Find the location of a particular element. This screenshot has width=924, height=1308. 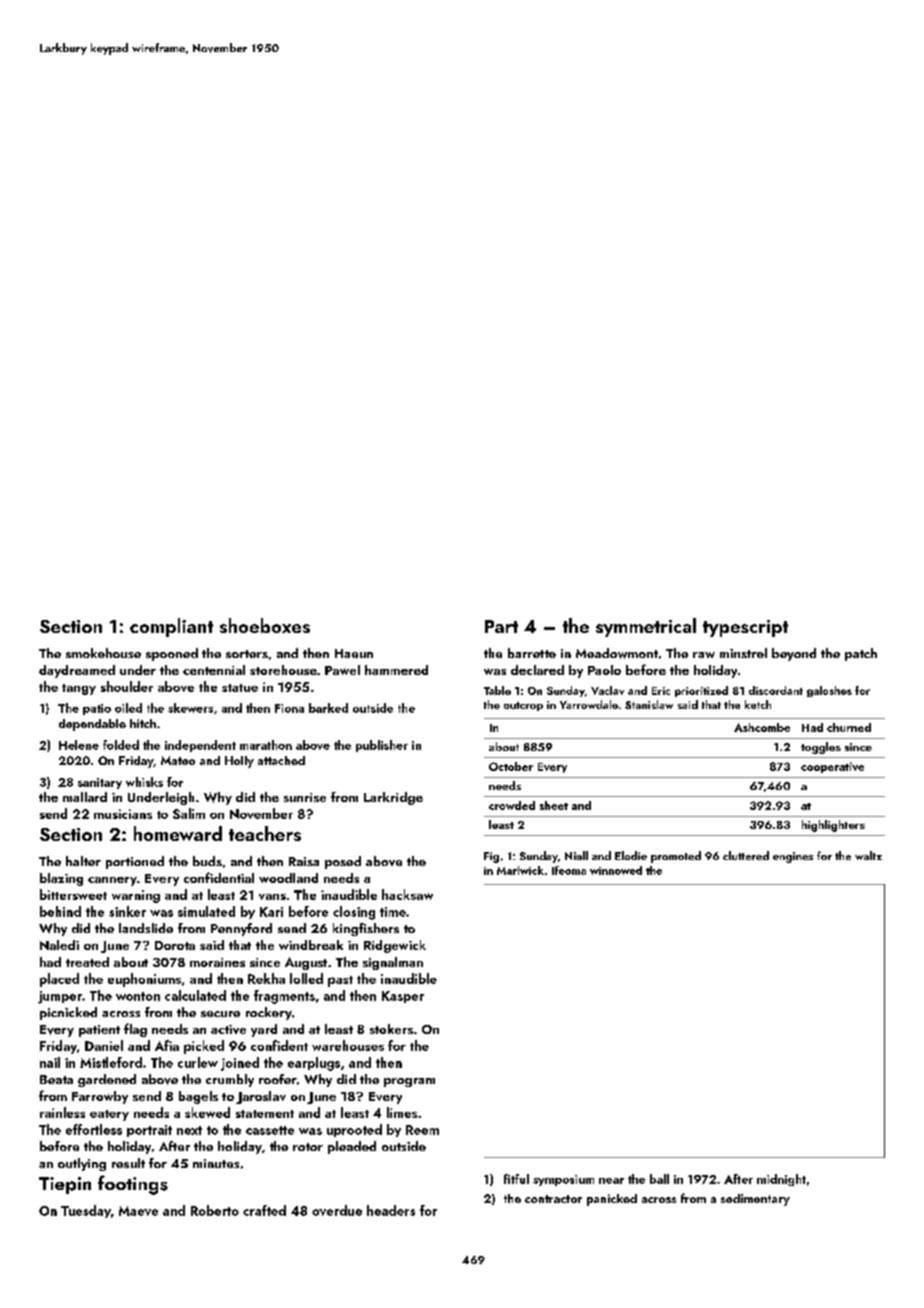

October is located at coordinates (511, 766).
